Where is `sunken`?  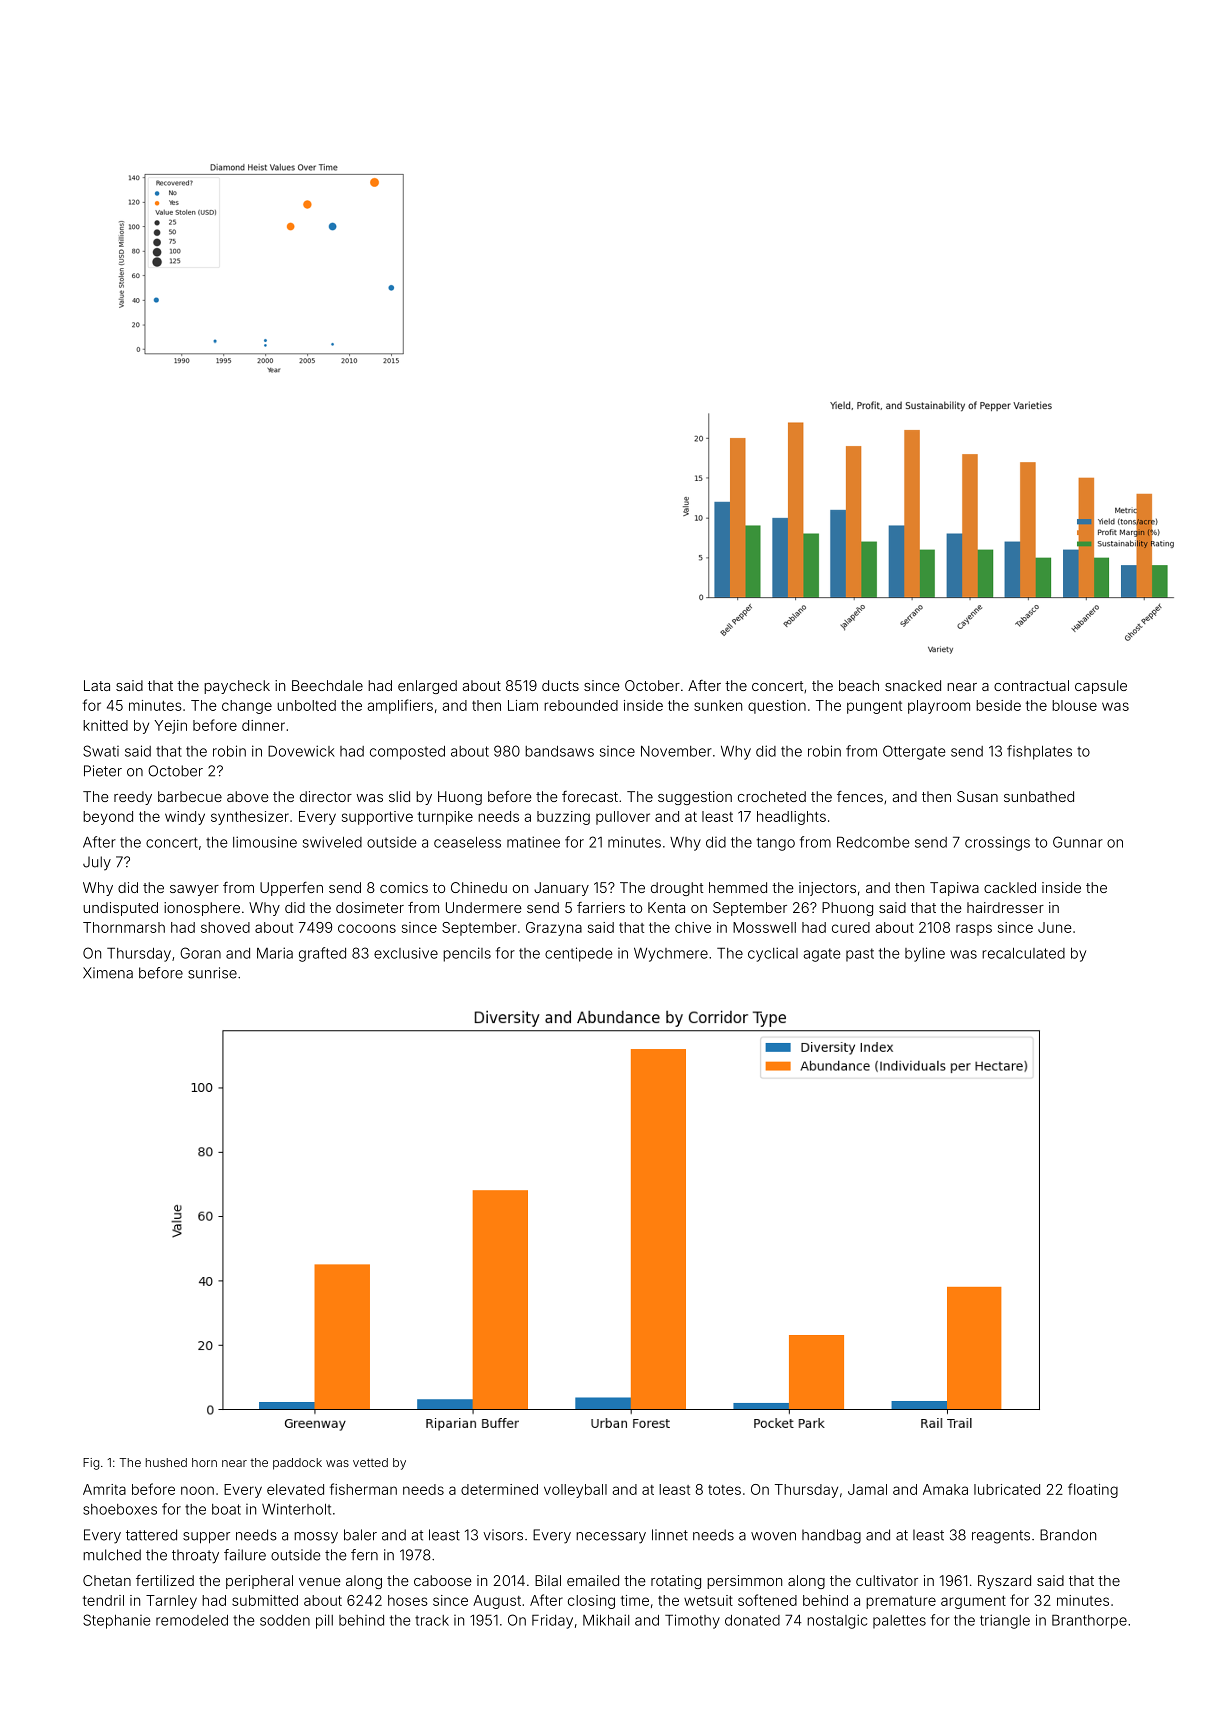
sunken is located at coordinates (718, 705).
